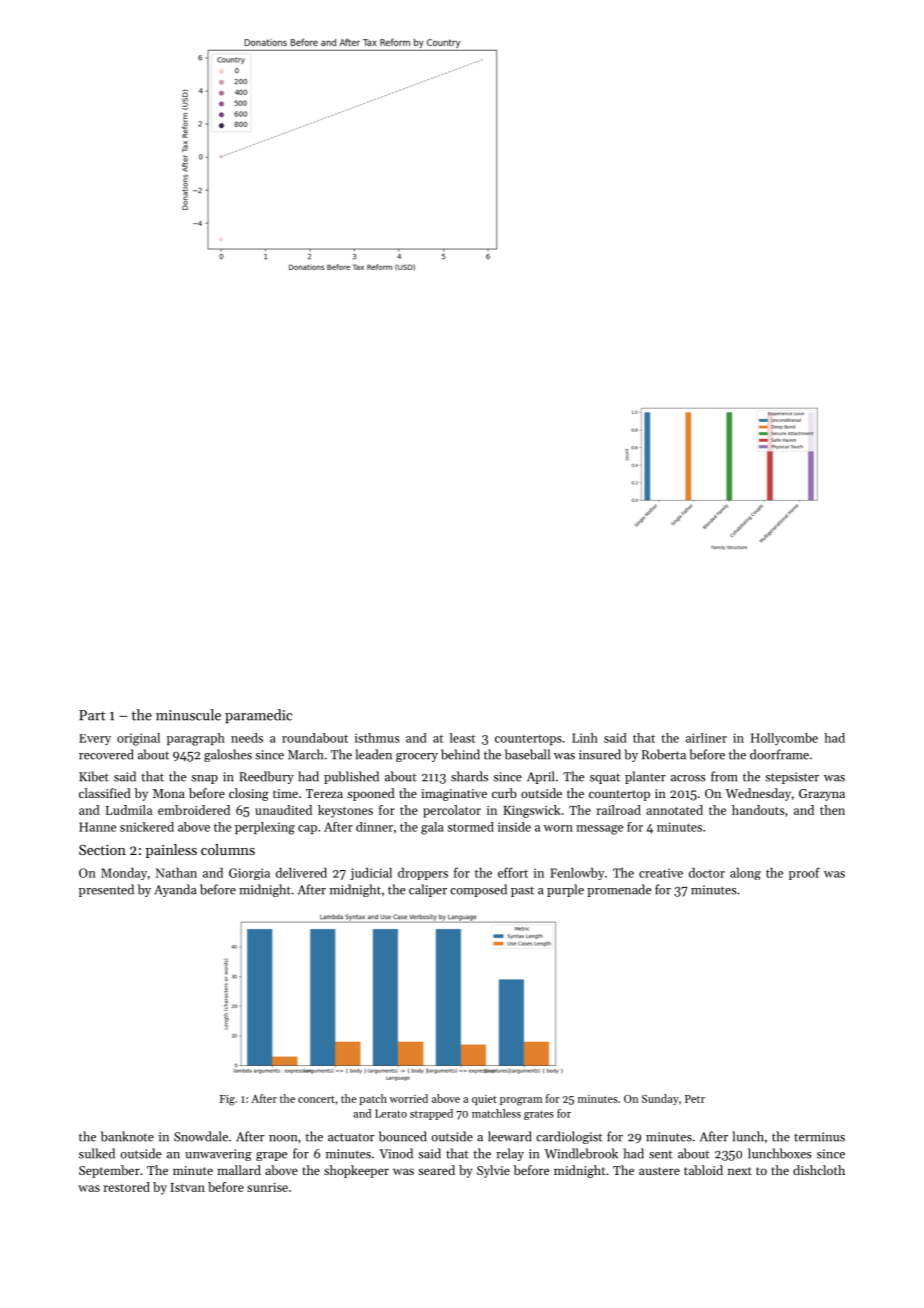  Describe the element at coordinates (585, 738) in the screenshot. I see `Linh` at that location.
